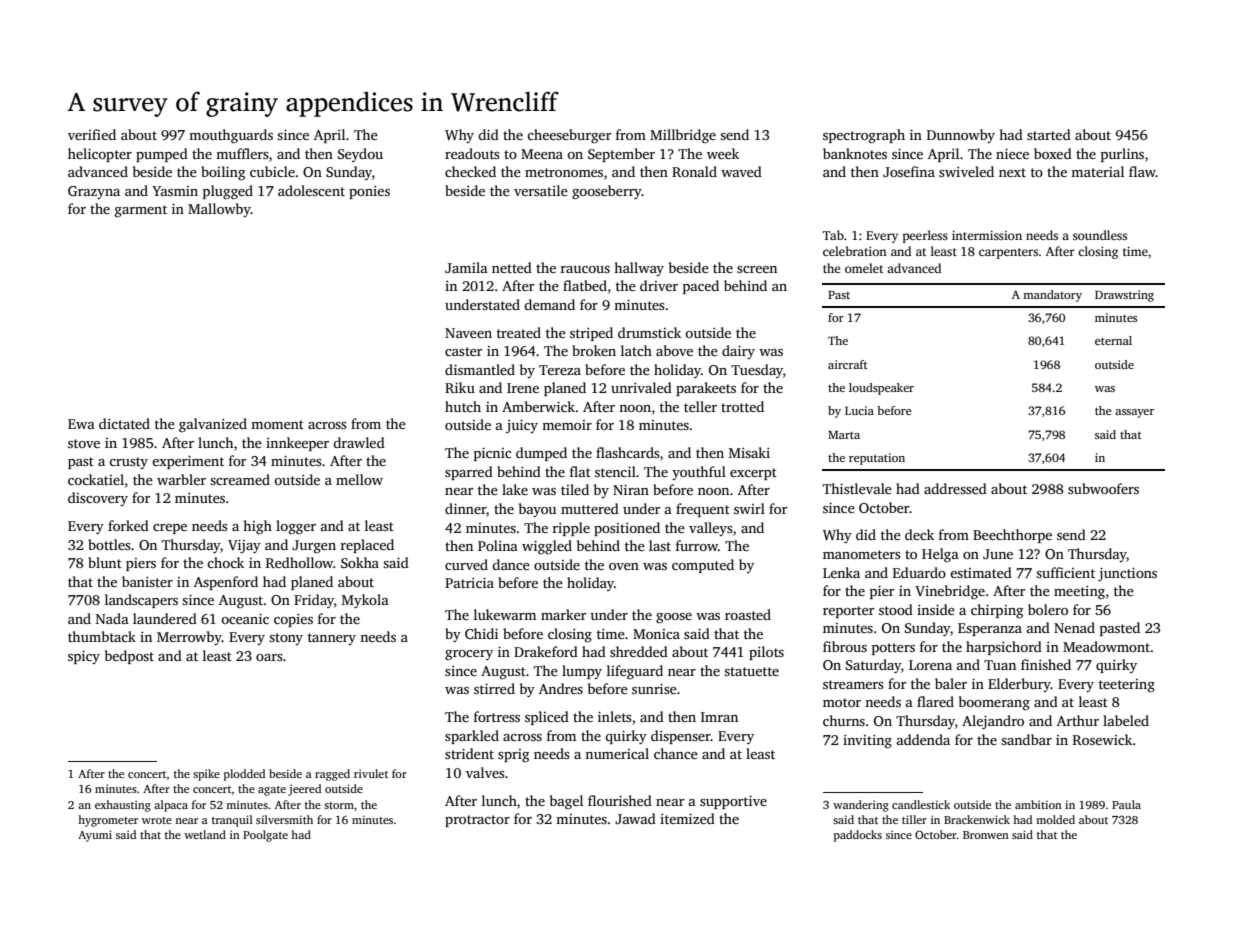 The width and height of the screenshot is (1233, 952). I want to click on Poolgate, so click(265, 836).
